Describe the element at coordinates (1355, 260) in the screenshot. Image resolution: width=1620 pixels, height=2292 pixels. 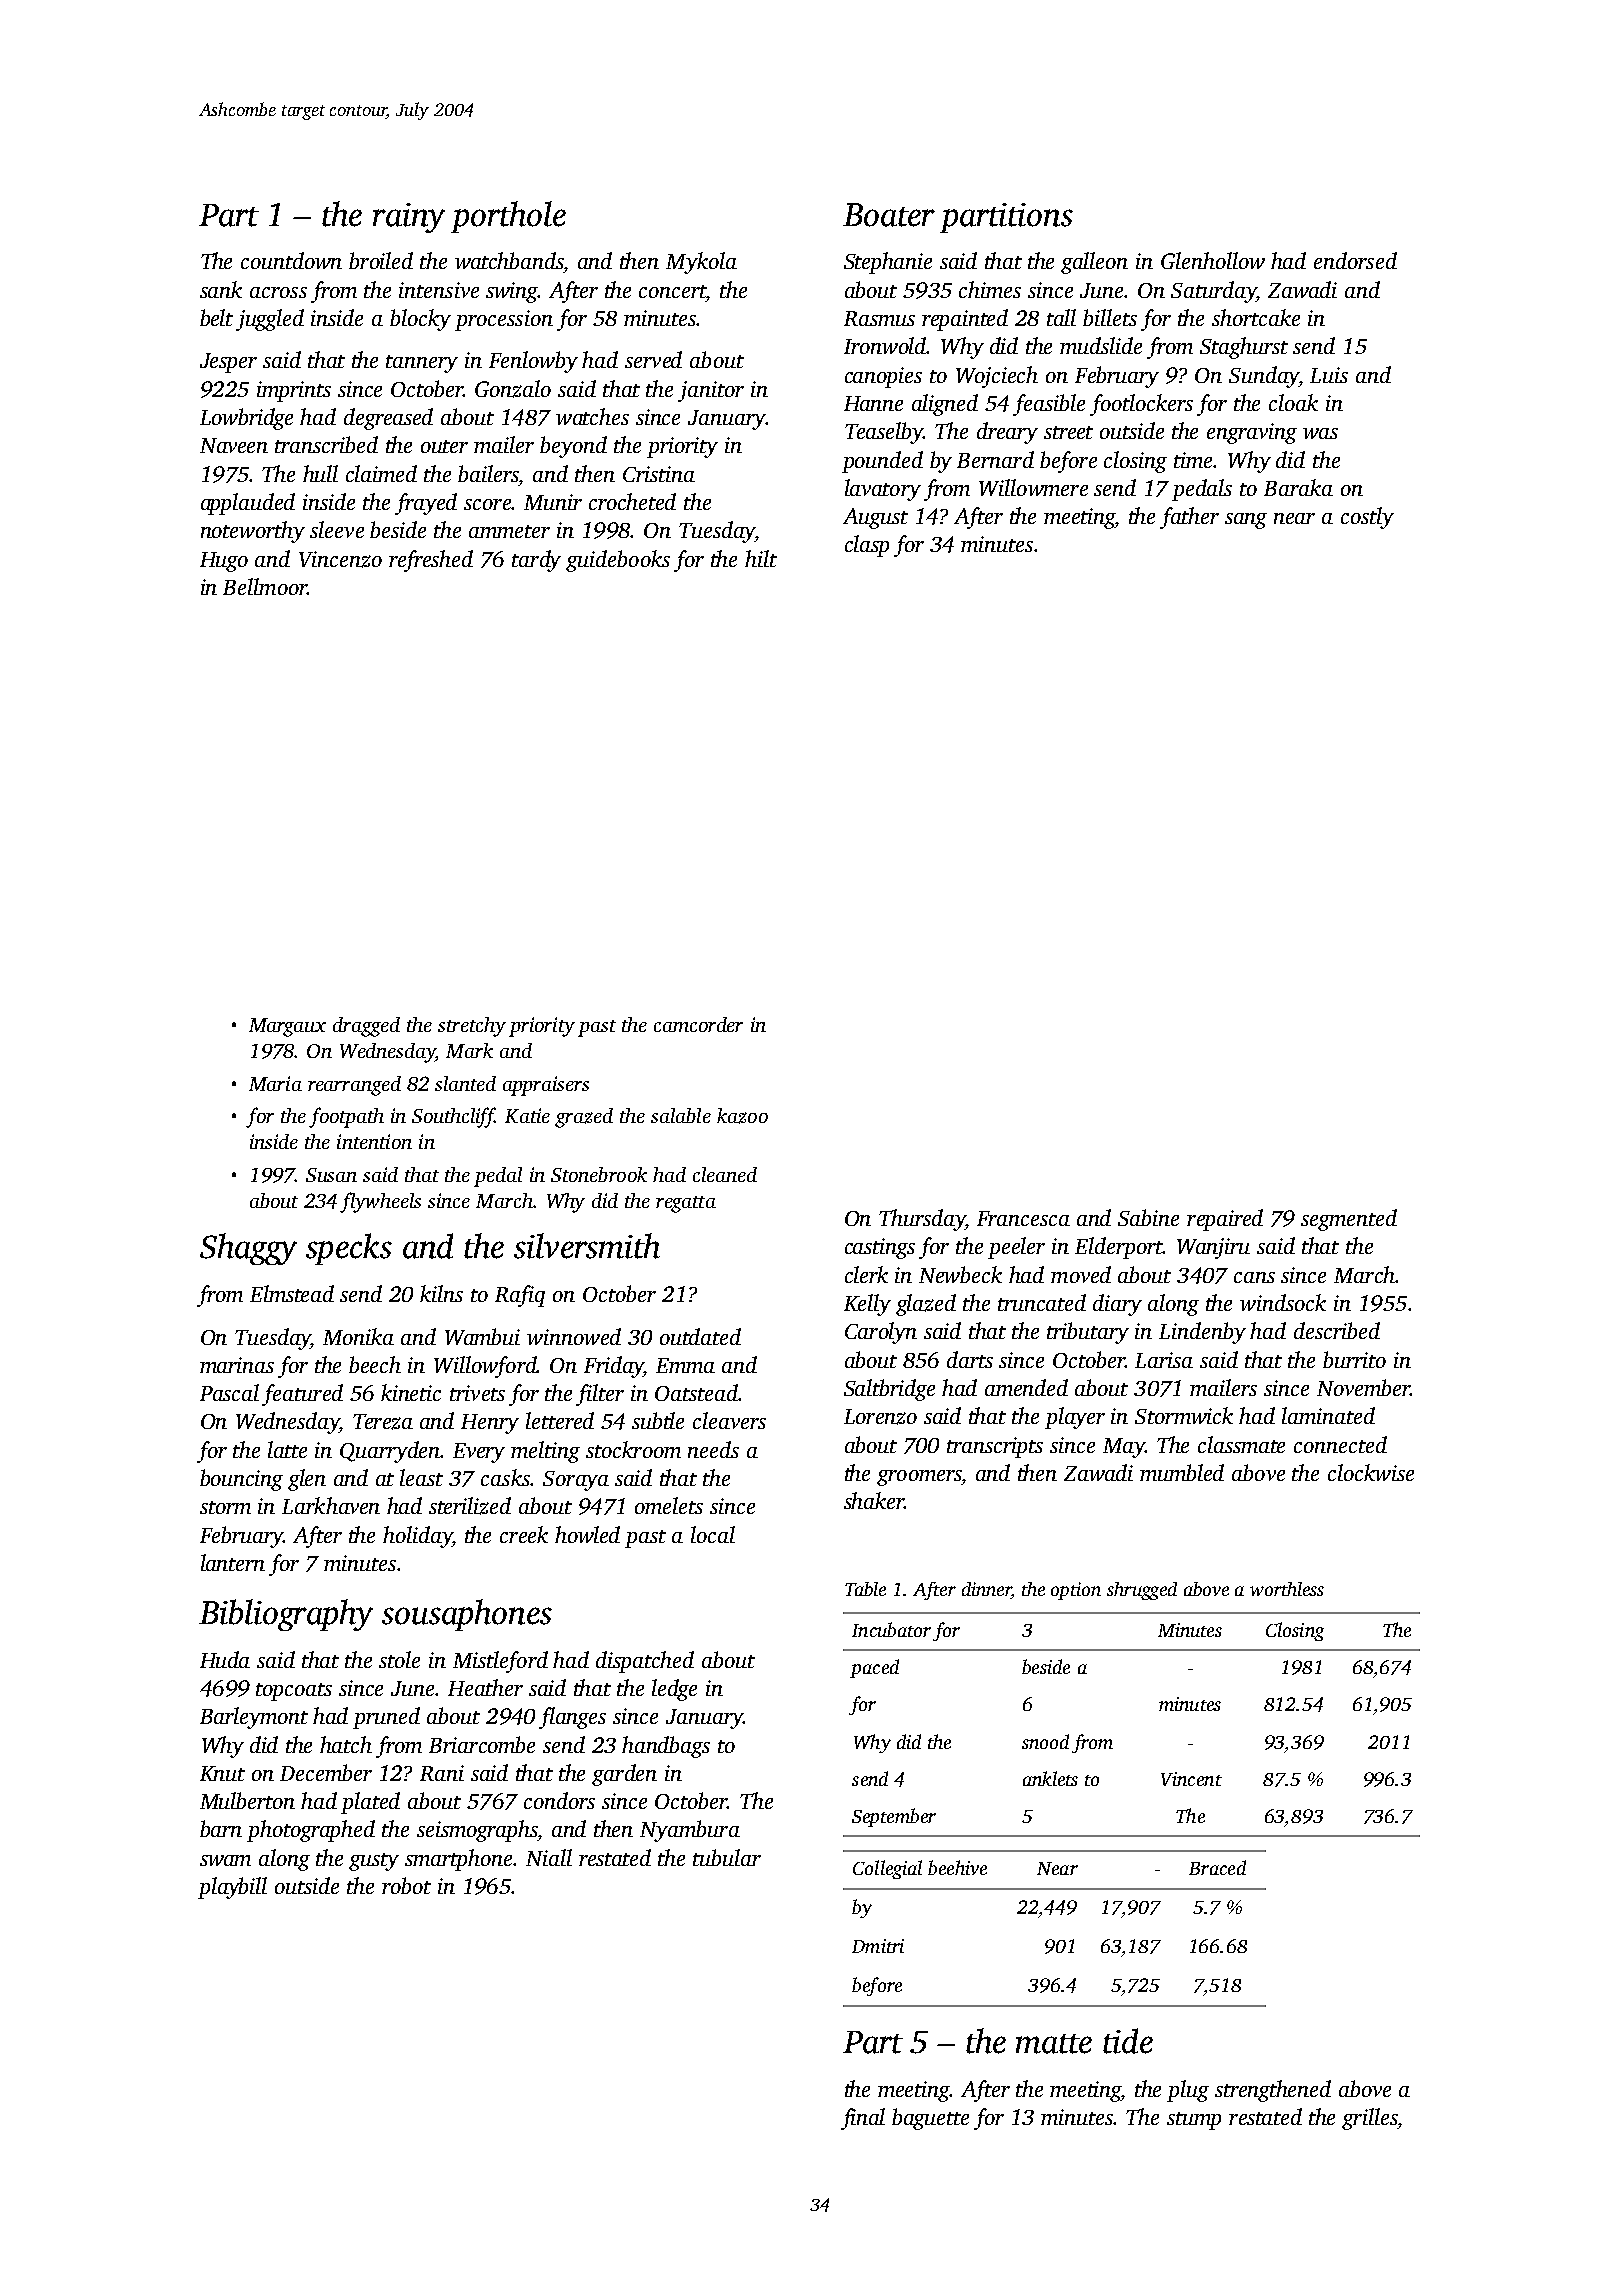
I see `endorsed` at that location.
